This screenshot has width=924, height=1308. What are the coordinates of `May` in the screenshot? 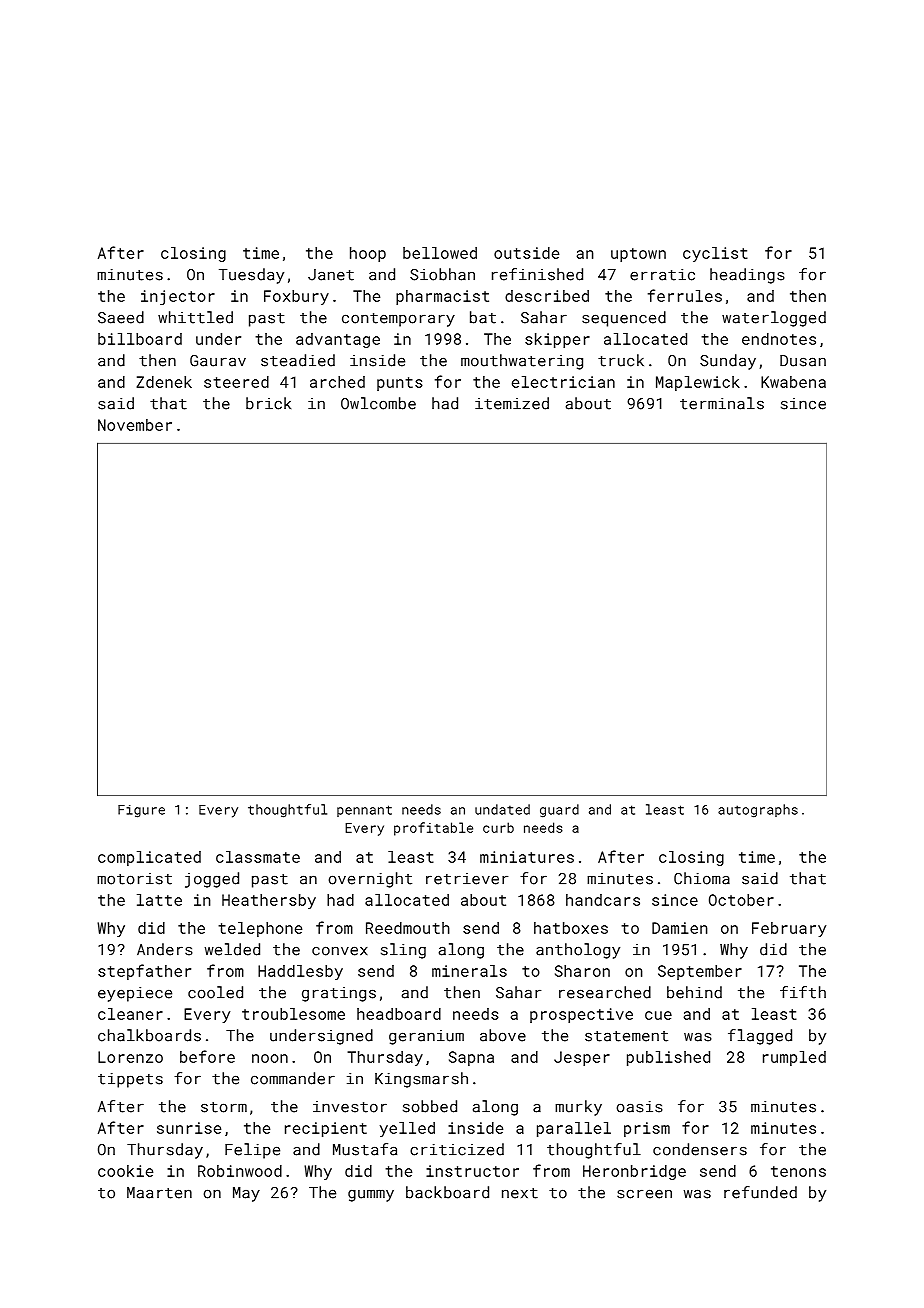 It's located at (246, 1194).
